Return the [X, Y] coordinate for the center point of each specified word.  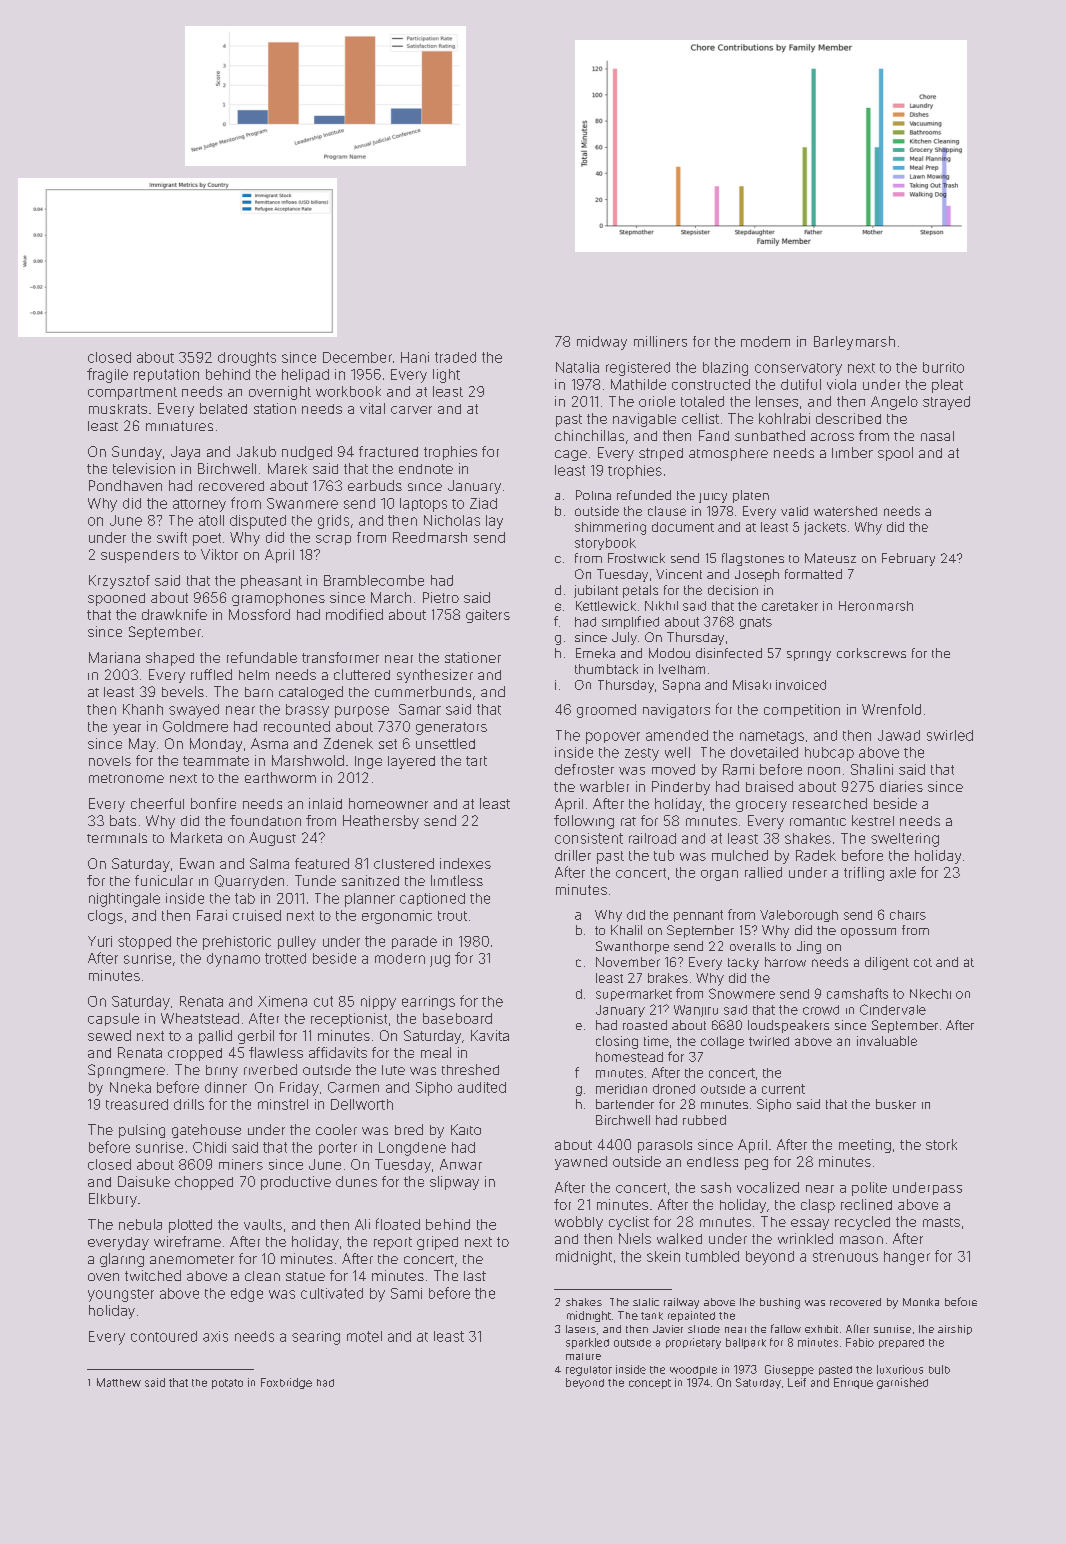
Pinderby [681, 788]
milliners [660, 341]
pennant [698, 916]
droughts [247, 359]
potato [227, 1384]
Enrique [853, 1383]
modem [765, 341]
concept [650, 1384]
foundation [265, 820]
